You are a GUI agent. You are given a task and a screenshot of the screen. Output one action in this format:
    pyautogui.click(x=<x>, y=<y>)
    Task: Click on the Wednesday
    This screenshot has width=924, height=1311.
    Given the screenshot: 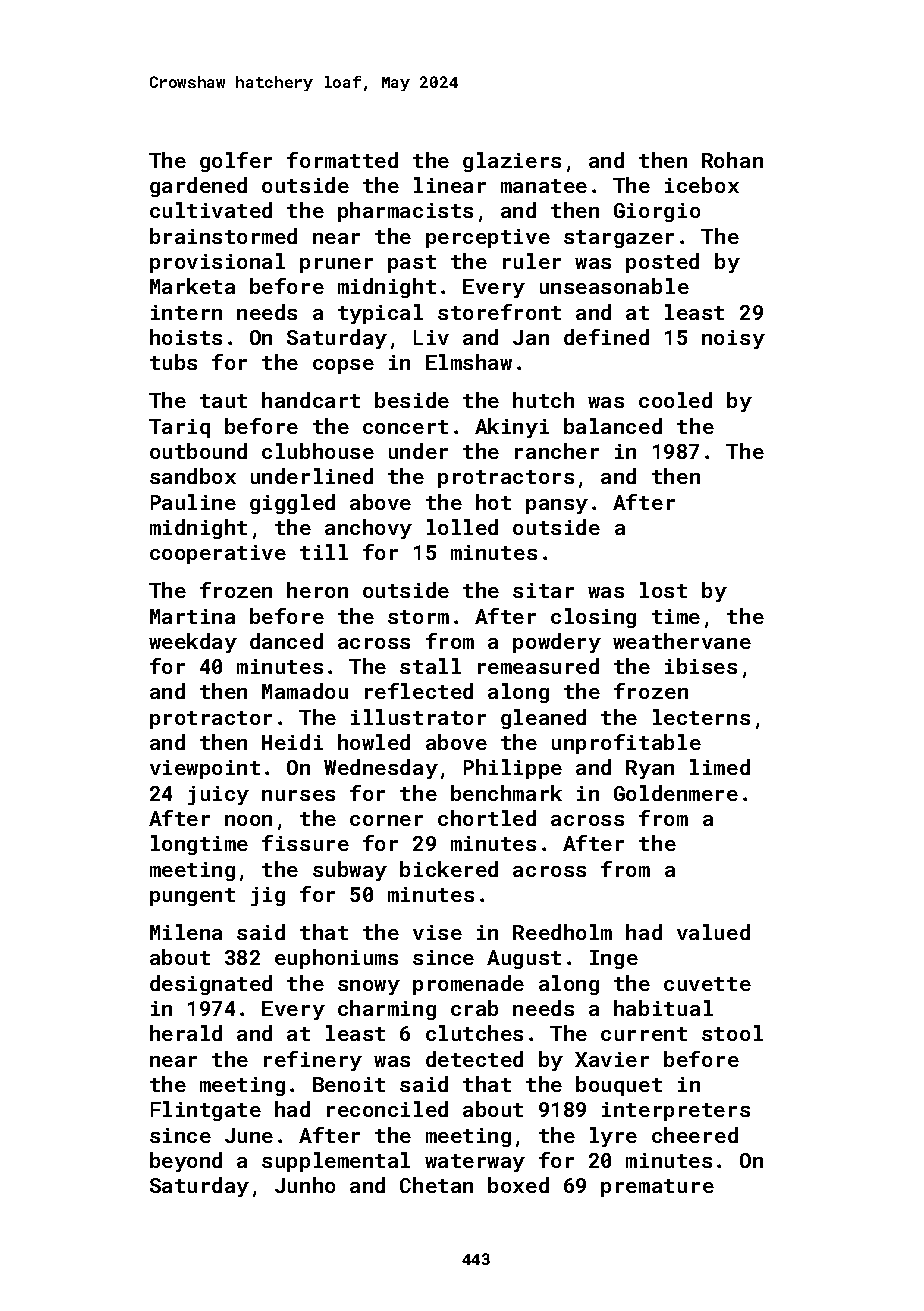 What is the action you would take?
    pyautogui.click(x=381, y=769)
